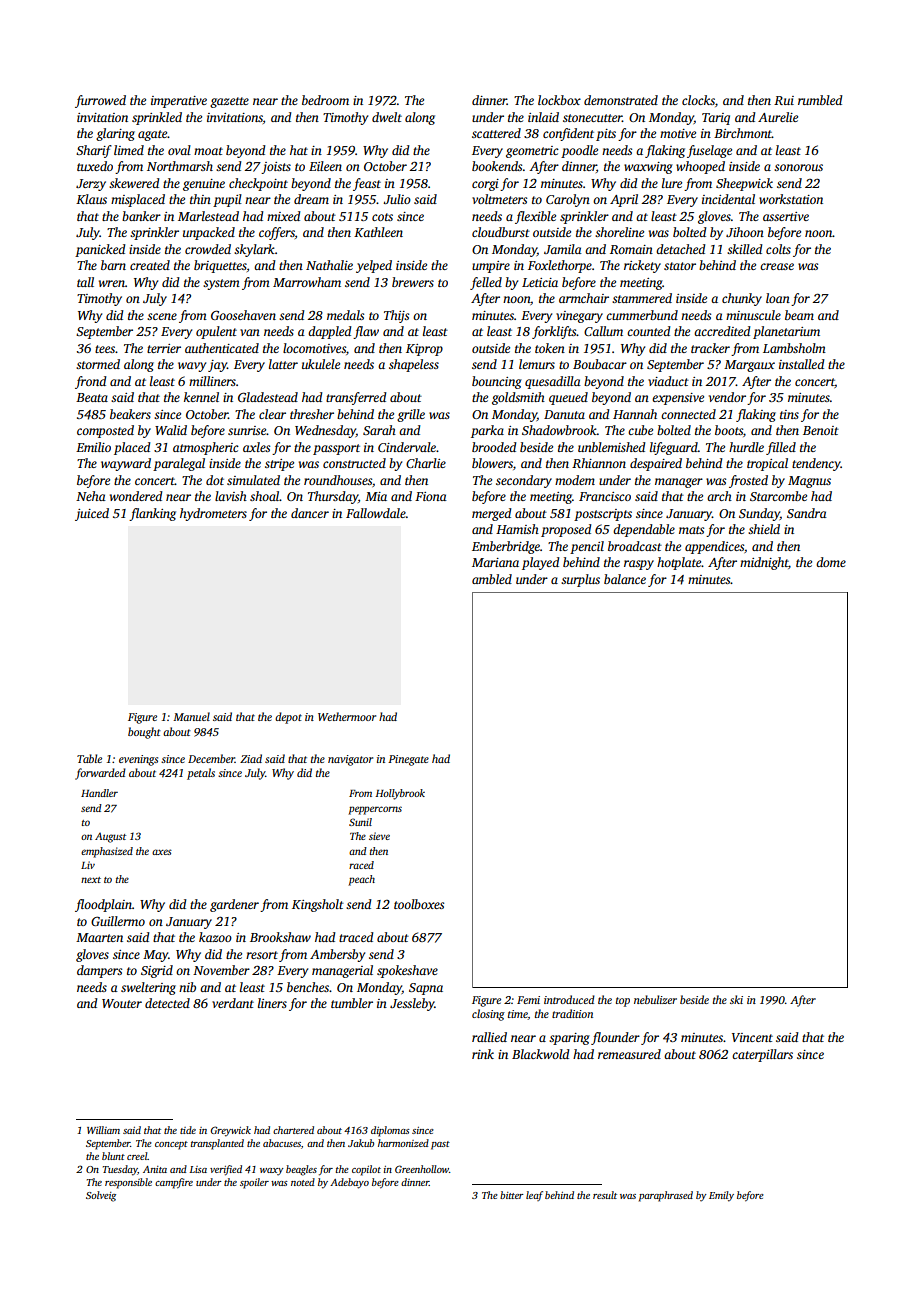  Describe the element at coordinates (419, 904) in the document. I see `toolboxes` at that location.
